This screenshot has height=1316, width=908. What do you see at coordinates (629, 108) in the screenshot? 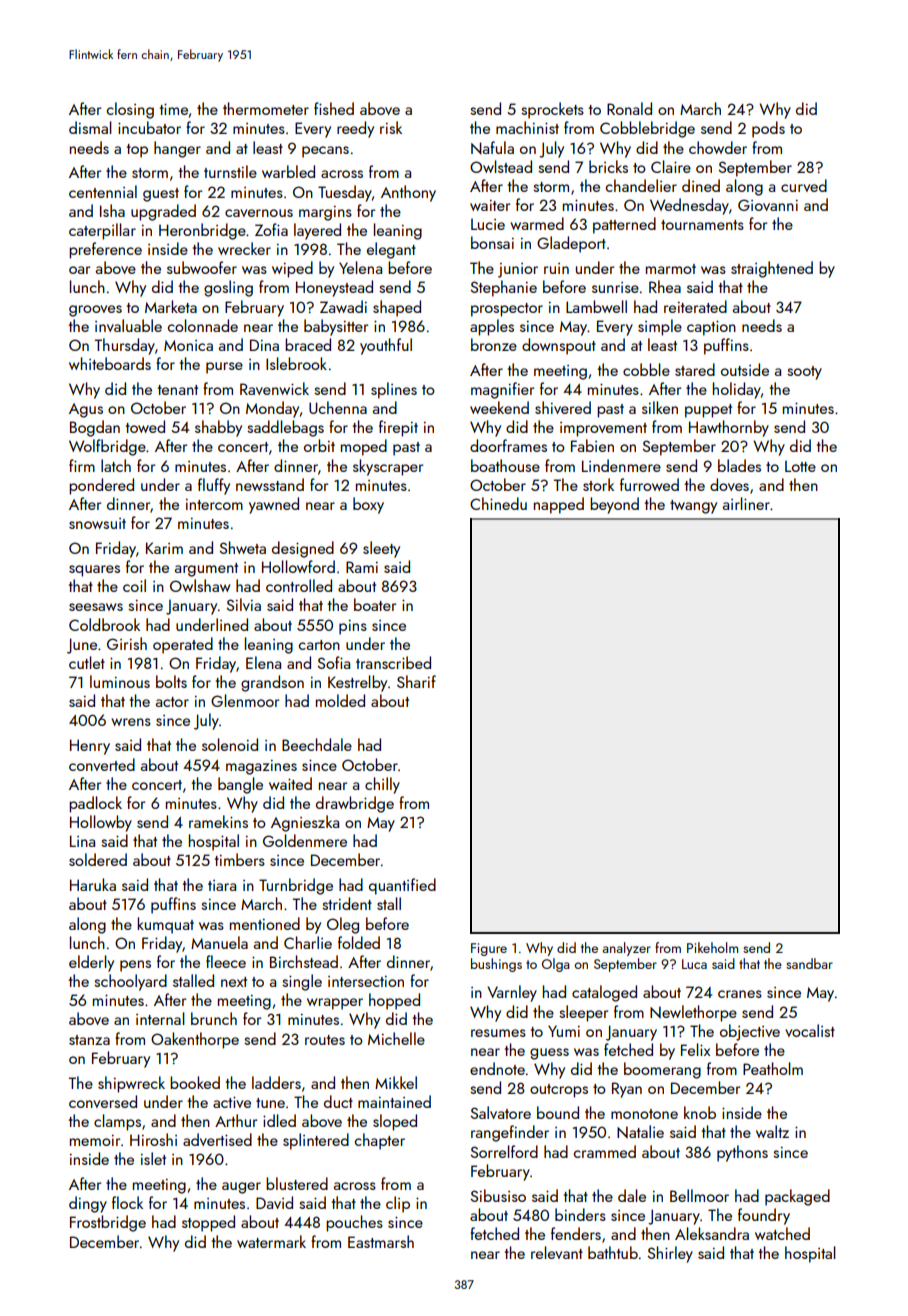
I see `Ronald` at bounding box center [629, 108].
